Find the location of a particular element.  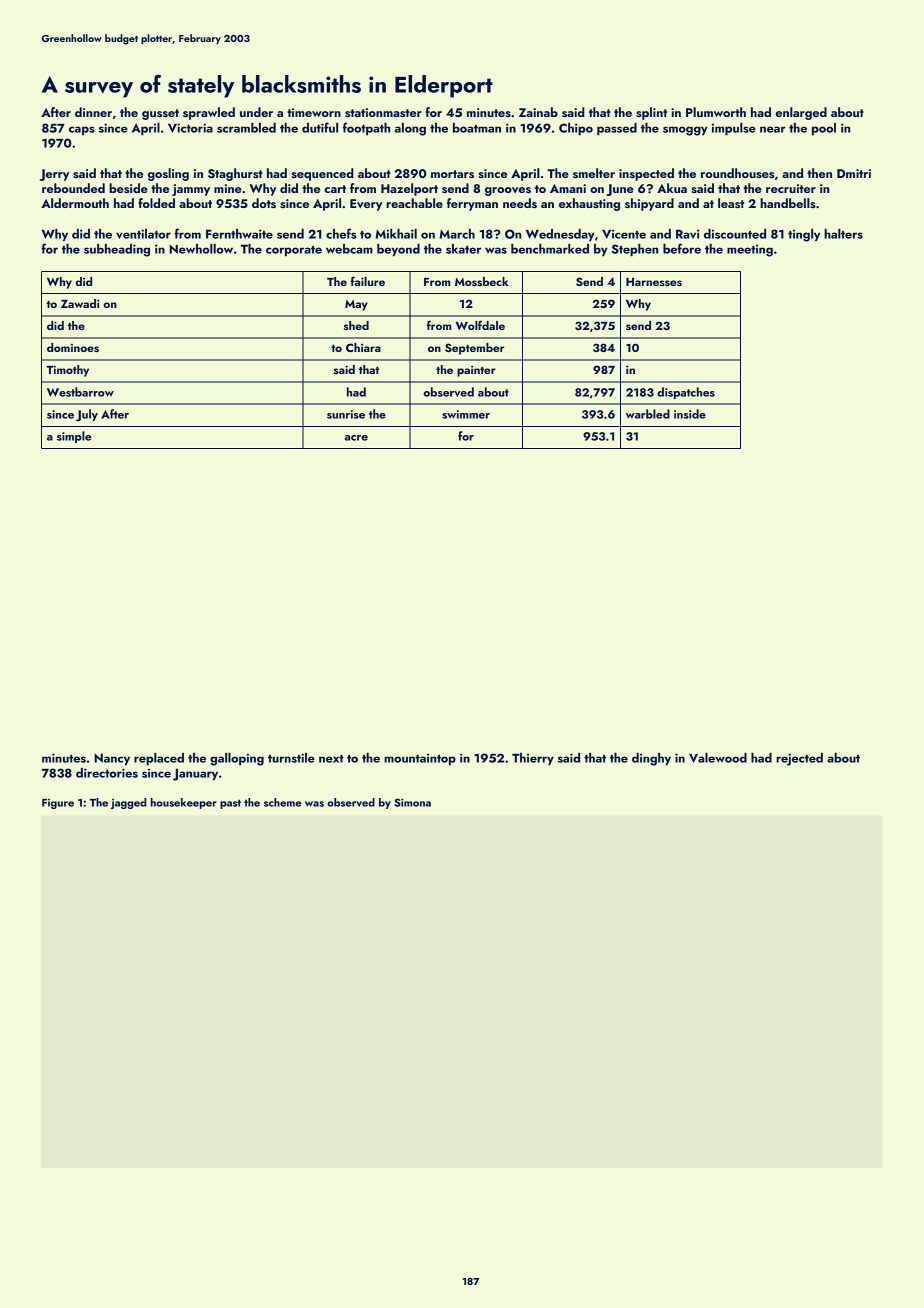

inside is located at coordinates (690, 414).
